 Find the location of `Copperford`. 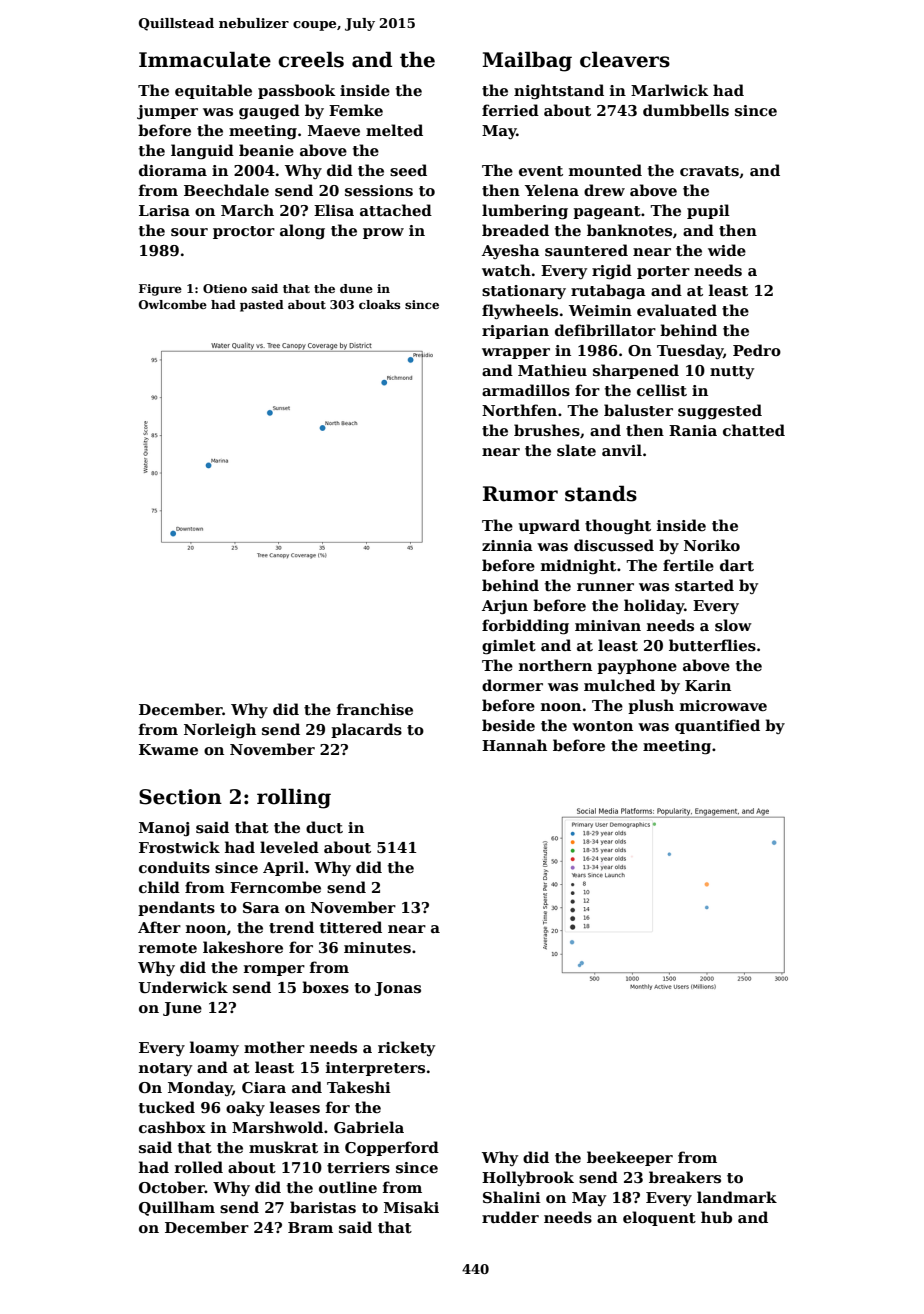

Copperford is located at coordinates (392, 1148).
